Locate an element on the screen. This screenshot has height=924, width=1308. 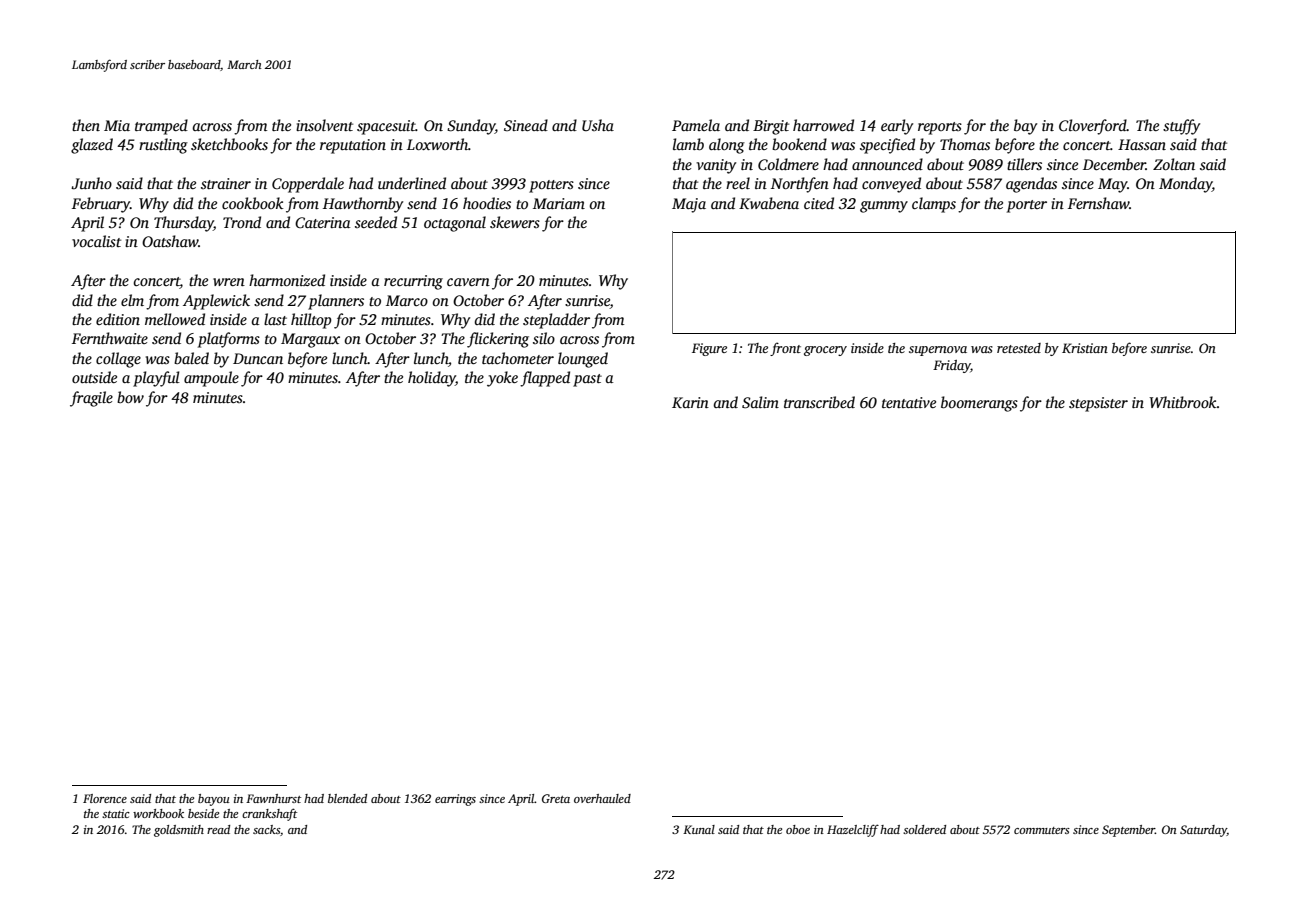
underlined is located at coordinates (412, 183).
